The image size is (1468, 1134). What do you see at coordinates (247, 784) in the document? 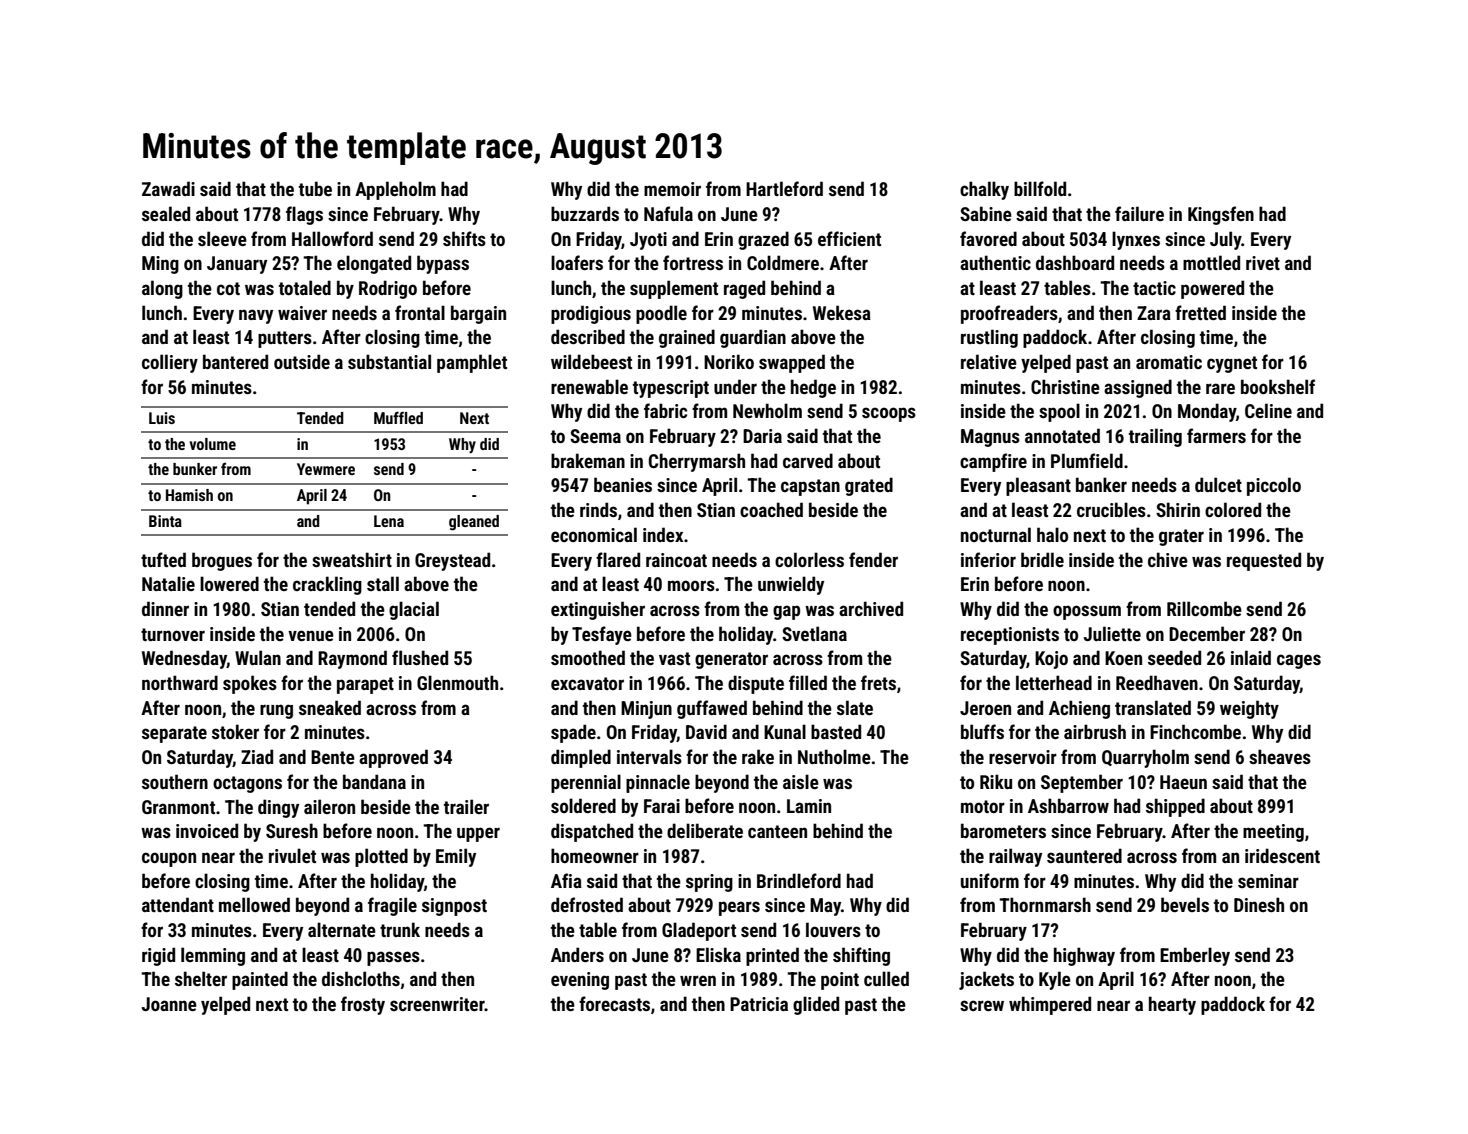
I see `octagons` at bounding box center [247, 784].
